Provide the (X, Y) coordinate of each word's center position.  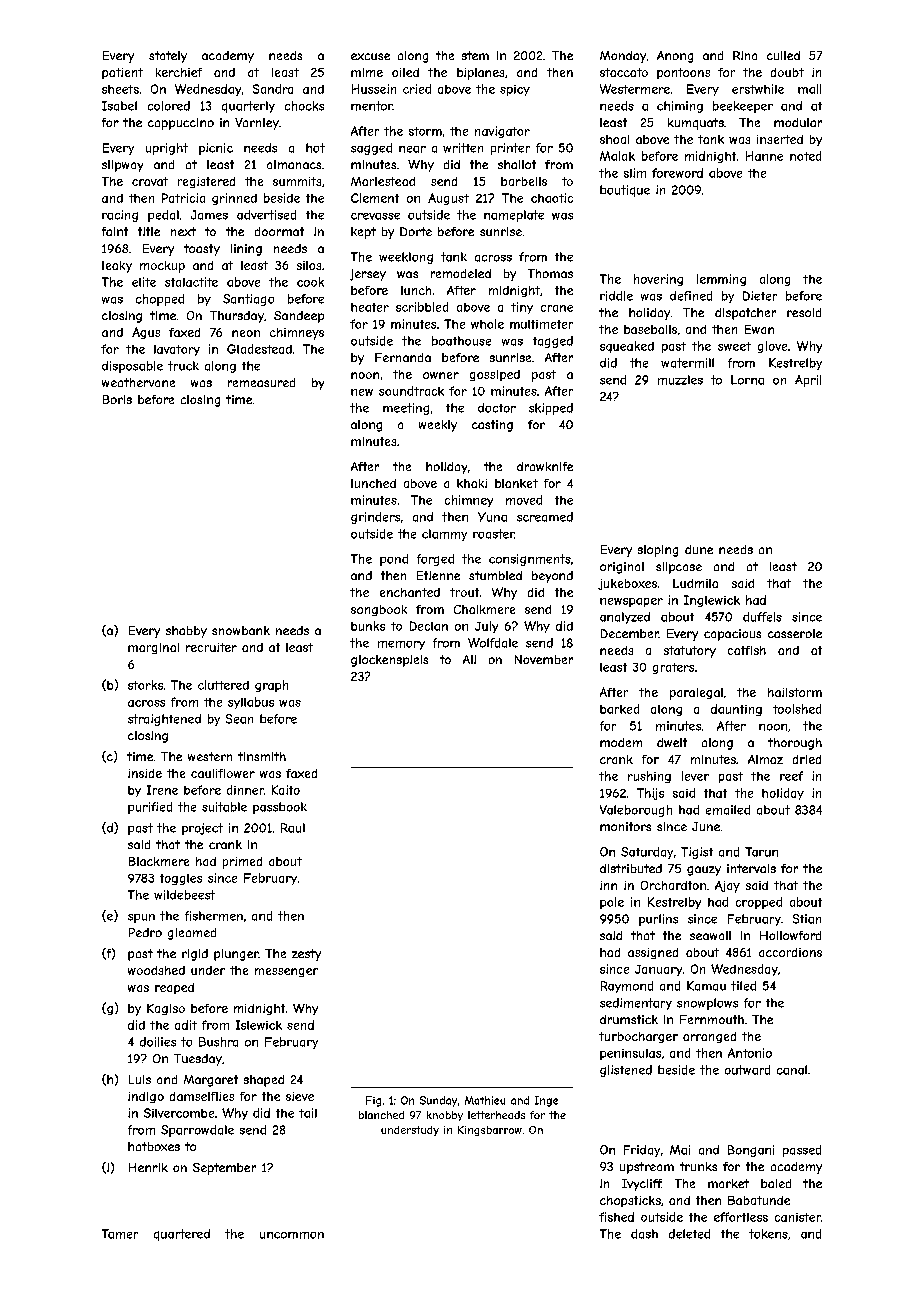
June (706, 826)
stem (475, 55)
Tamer (120, 1234)
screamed (545, 517)
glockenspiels (389, 661)
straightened (164, 720)
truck (183, 366)
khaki (472, 483)
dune (699, 549)
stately (168, 57)
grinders (375, 518)
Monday (623, 57)
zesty (306, 955)
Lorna (747, 380)
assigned (653, 953)
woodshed (156, 970)
